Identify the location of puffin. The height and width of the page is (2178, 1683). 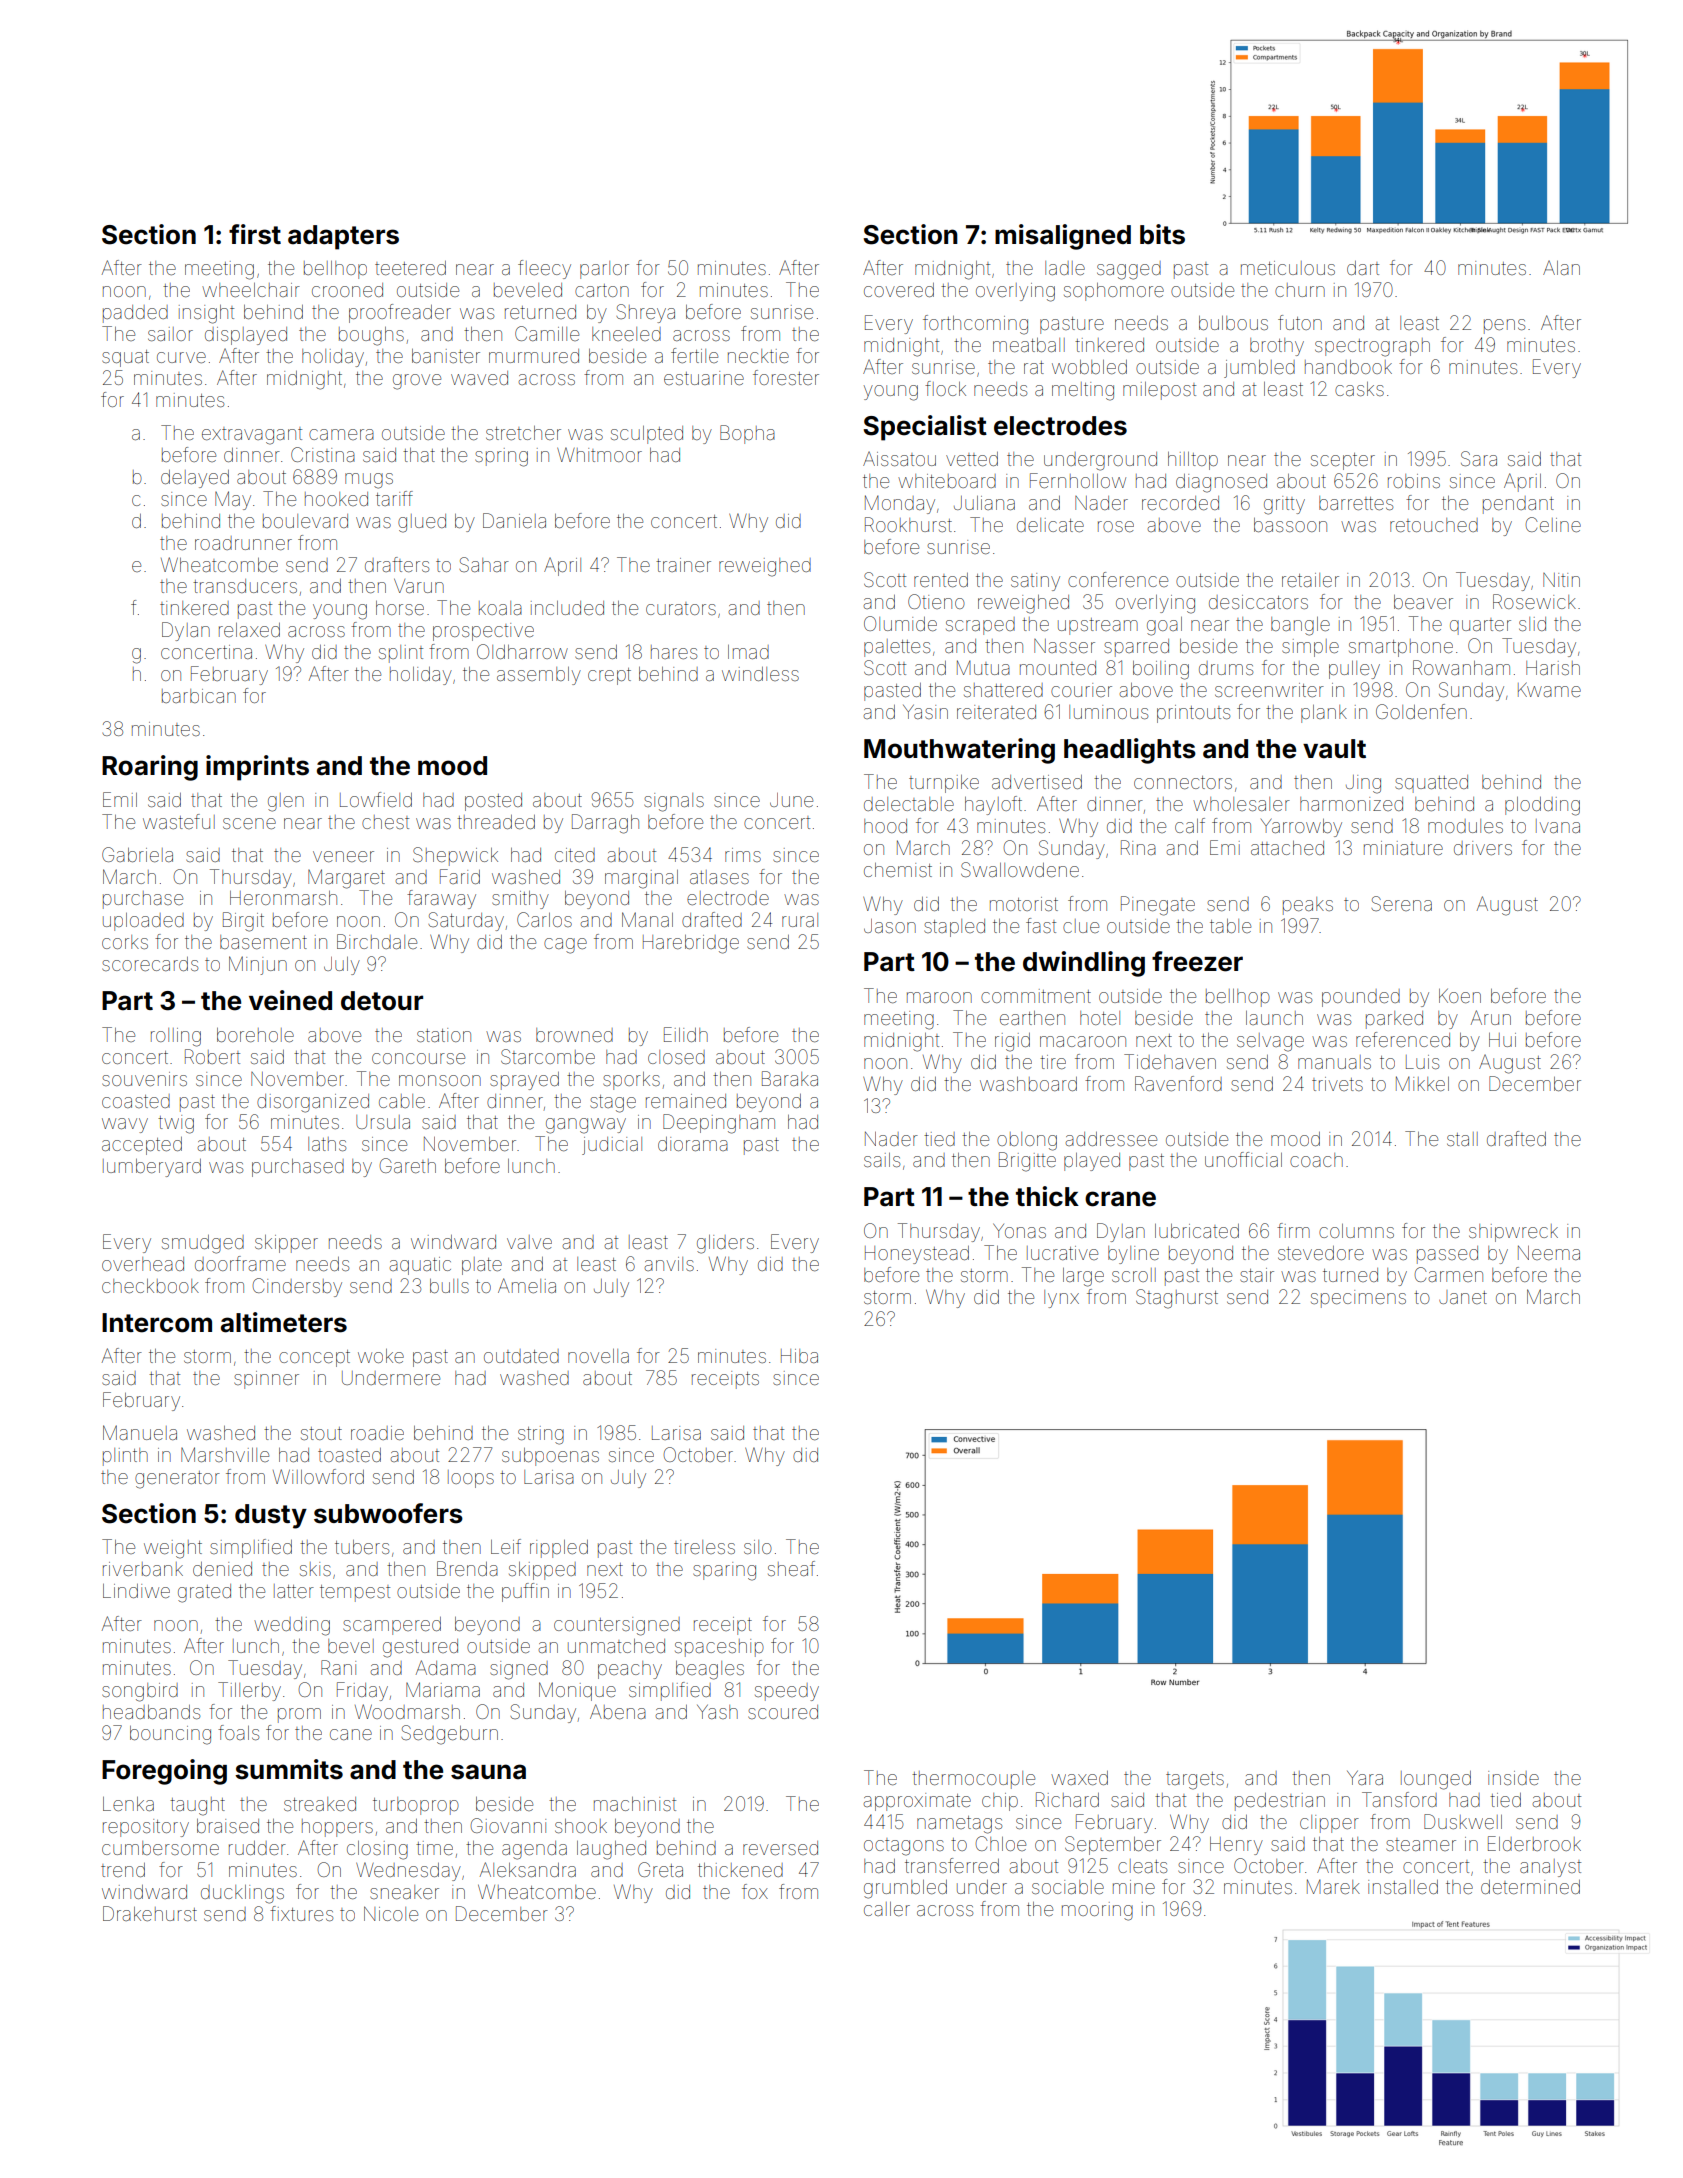
(525, 1592).
